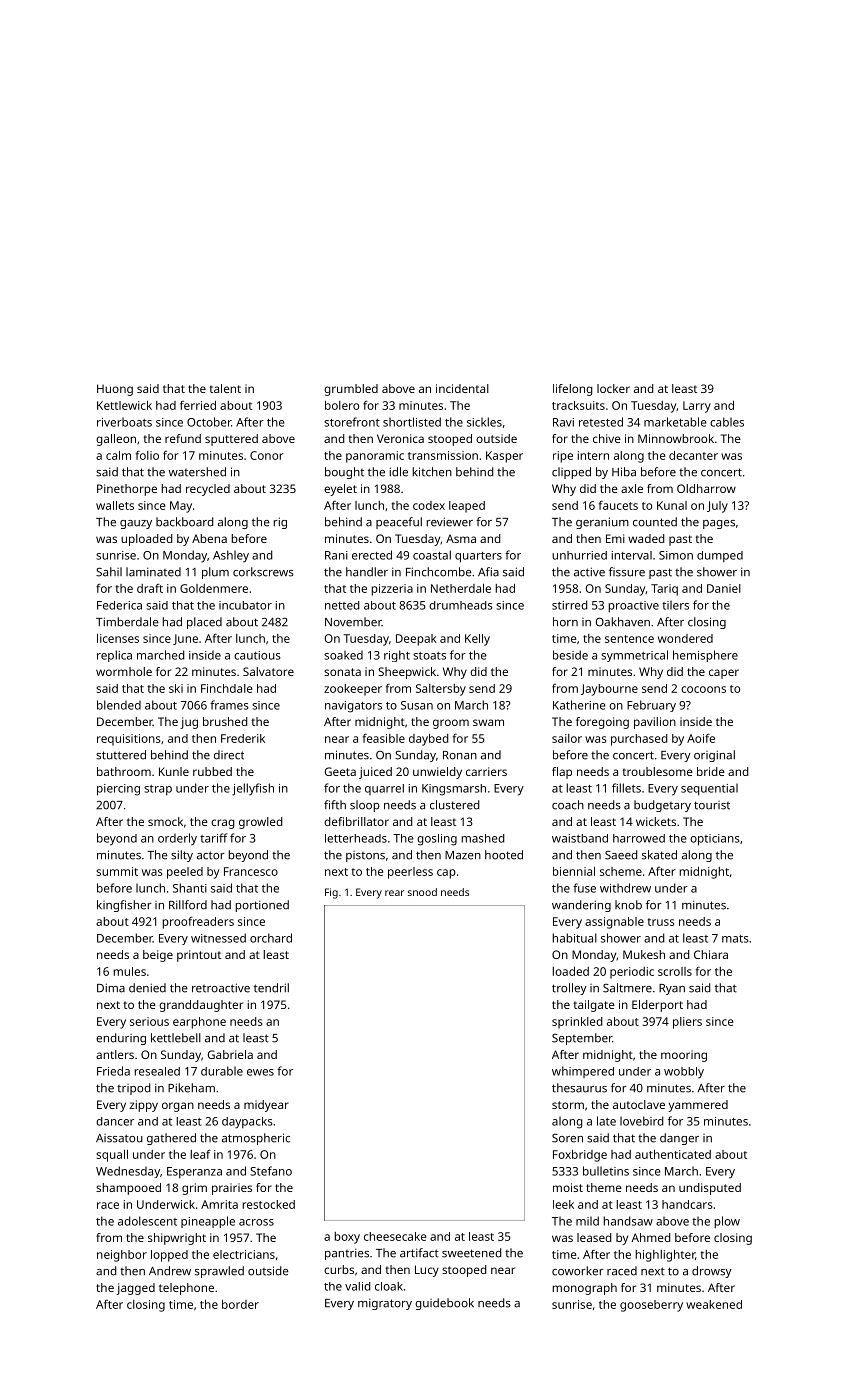 The height and width of the document is (1400, 849). I want to click on earphone, so click(199, 1023).
